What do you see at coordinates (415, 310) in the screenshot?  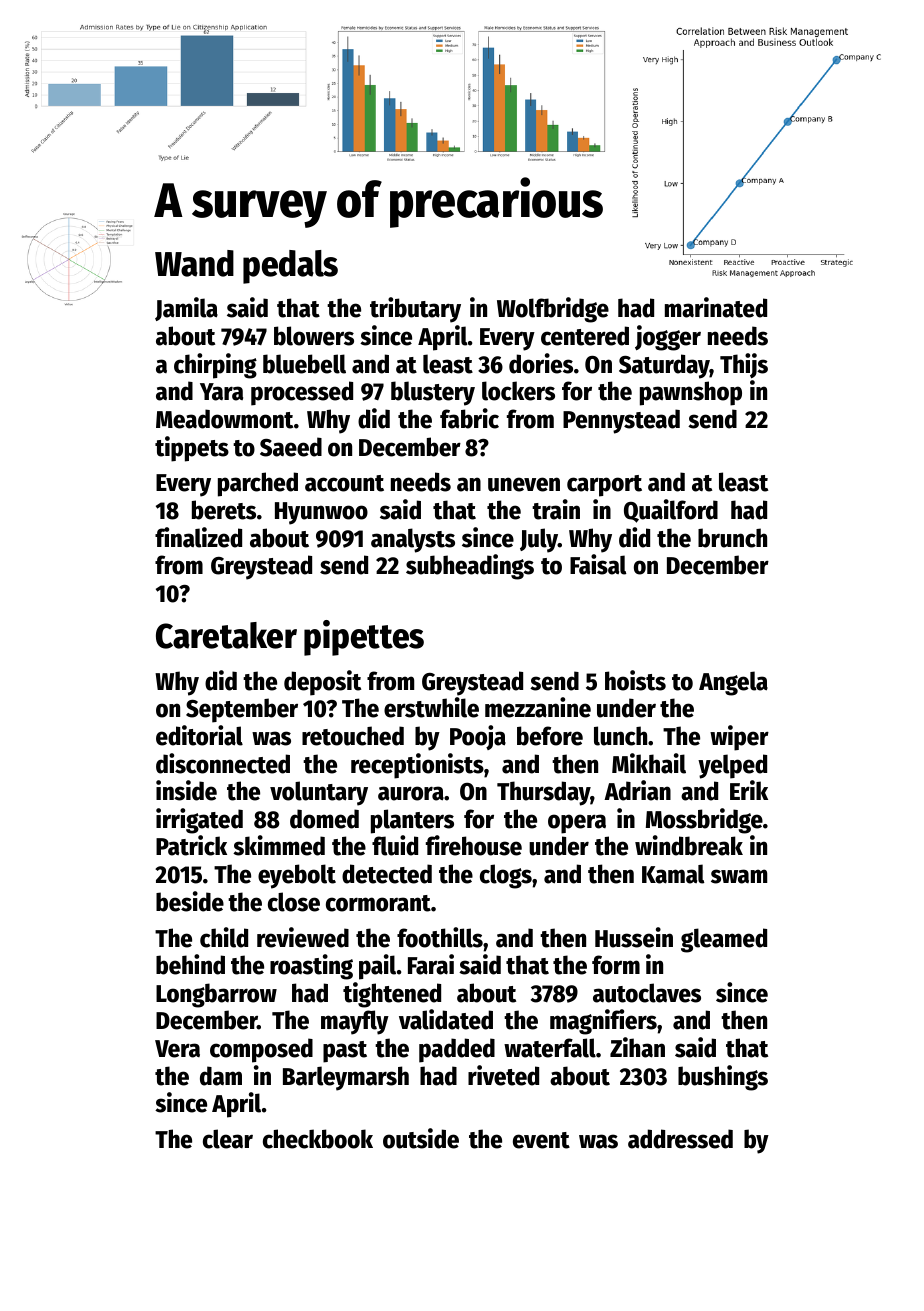 I see `tributary` at bounding box center [415, 310].
